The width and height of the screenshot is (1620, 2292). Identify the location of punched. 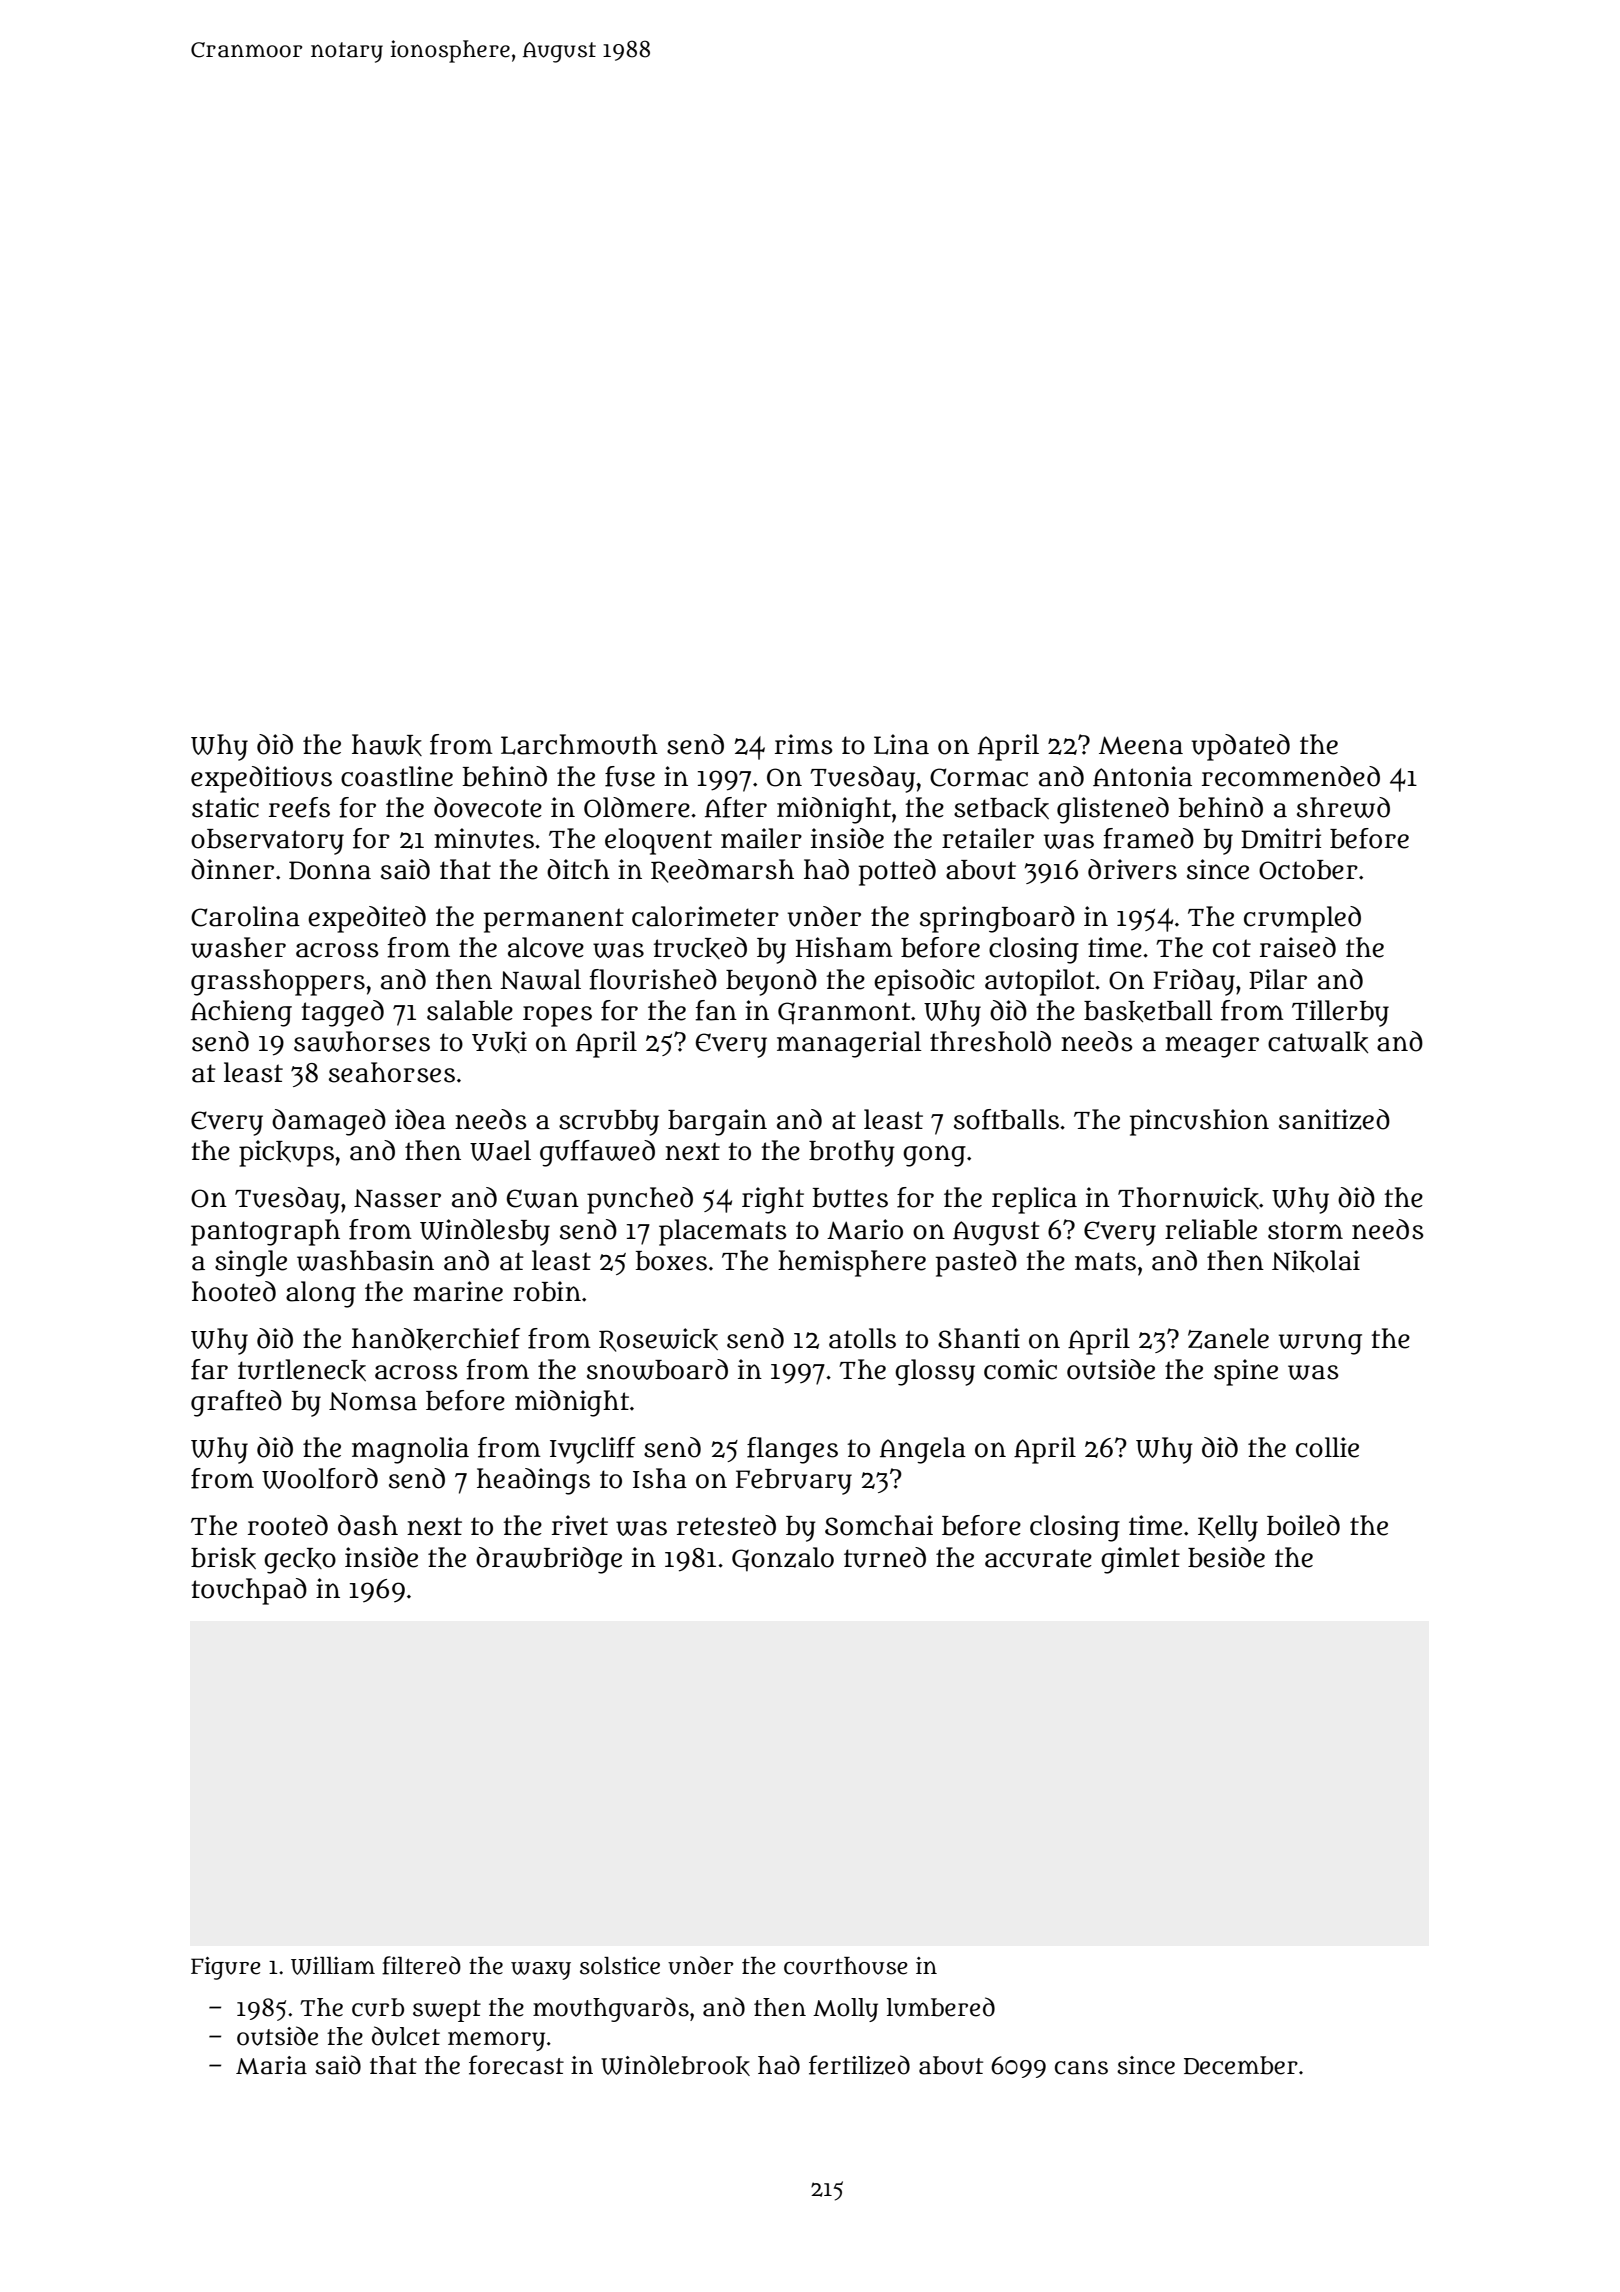
(640, 1200).
